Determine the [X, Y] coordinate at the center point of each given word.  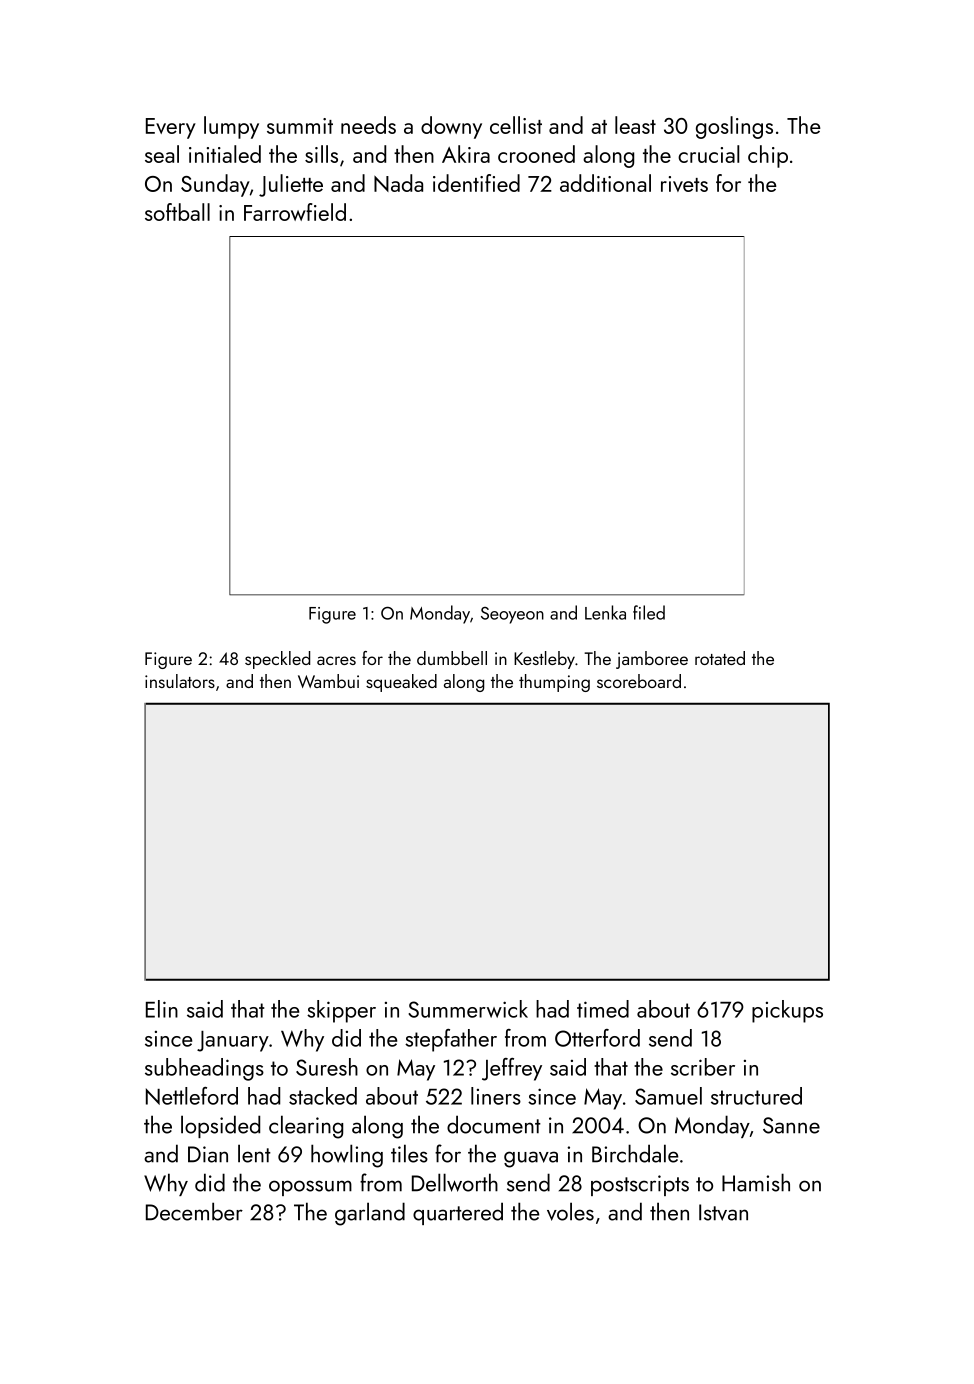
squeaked [401, 683]
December [194, 1211]
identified [476, 183]
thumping [554, 683]
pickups [787, 1011]
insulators [180, 681]
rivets [684, 184]
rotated [720, 658]
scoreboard [639, 681]
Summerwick [468, 1009]
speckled [277, 660]
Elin [162, 1009]
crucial [708, 154]
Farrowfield [295, 212]
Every [171, 128]
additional [605, 183]
